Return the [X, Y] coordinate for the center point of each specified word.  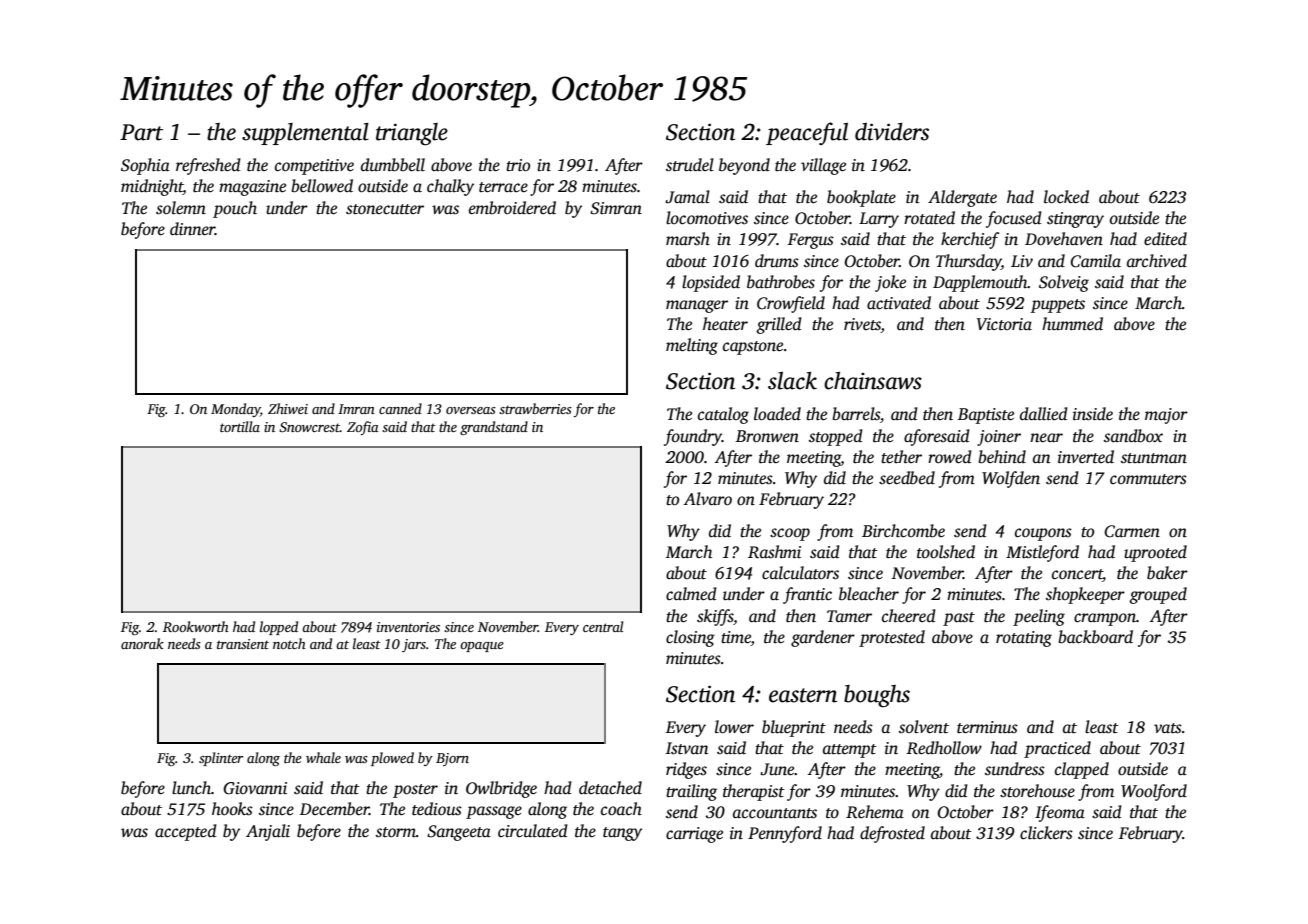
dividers [892, 132]
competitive [314, 167]
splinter [221, 759]
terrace [503, 187]
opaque [482, 647]
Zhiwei [288, 408]
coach [621, 809]
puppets [1058, 306]
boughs [877, 696]
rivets [862, 325]
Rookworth [196, 626]
